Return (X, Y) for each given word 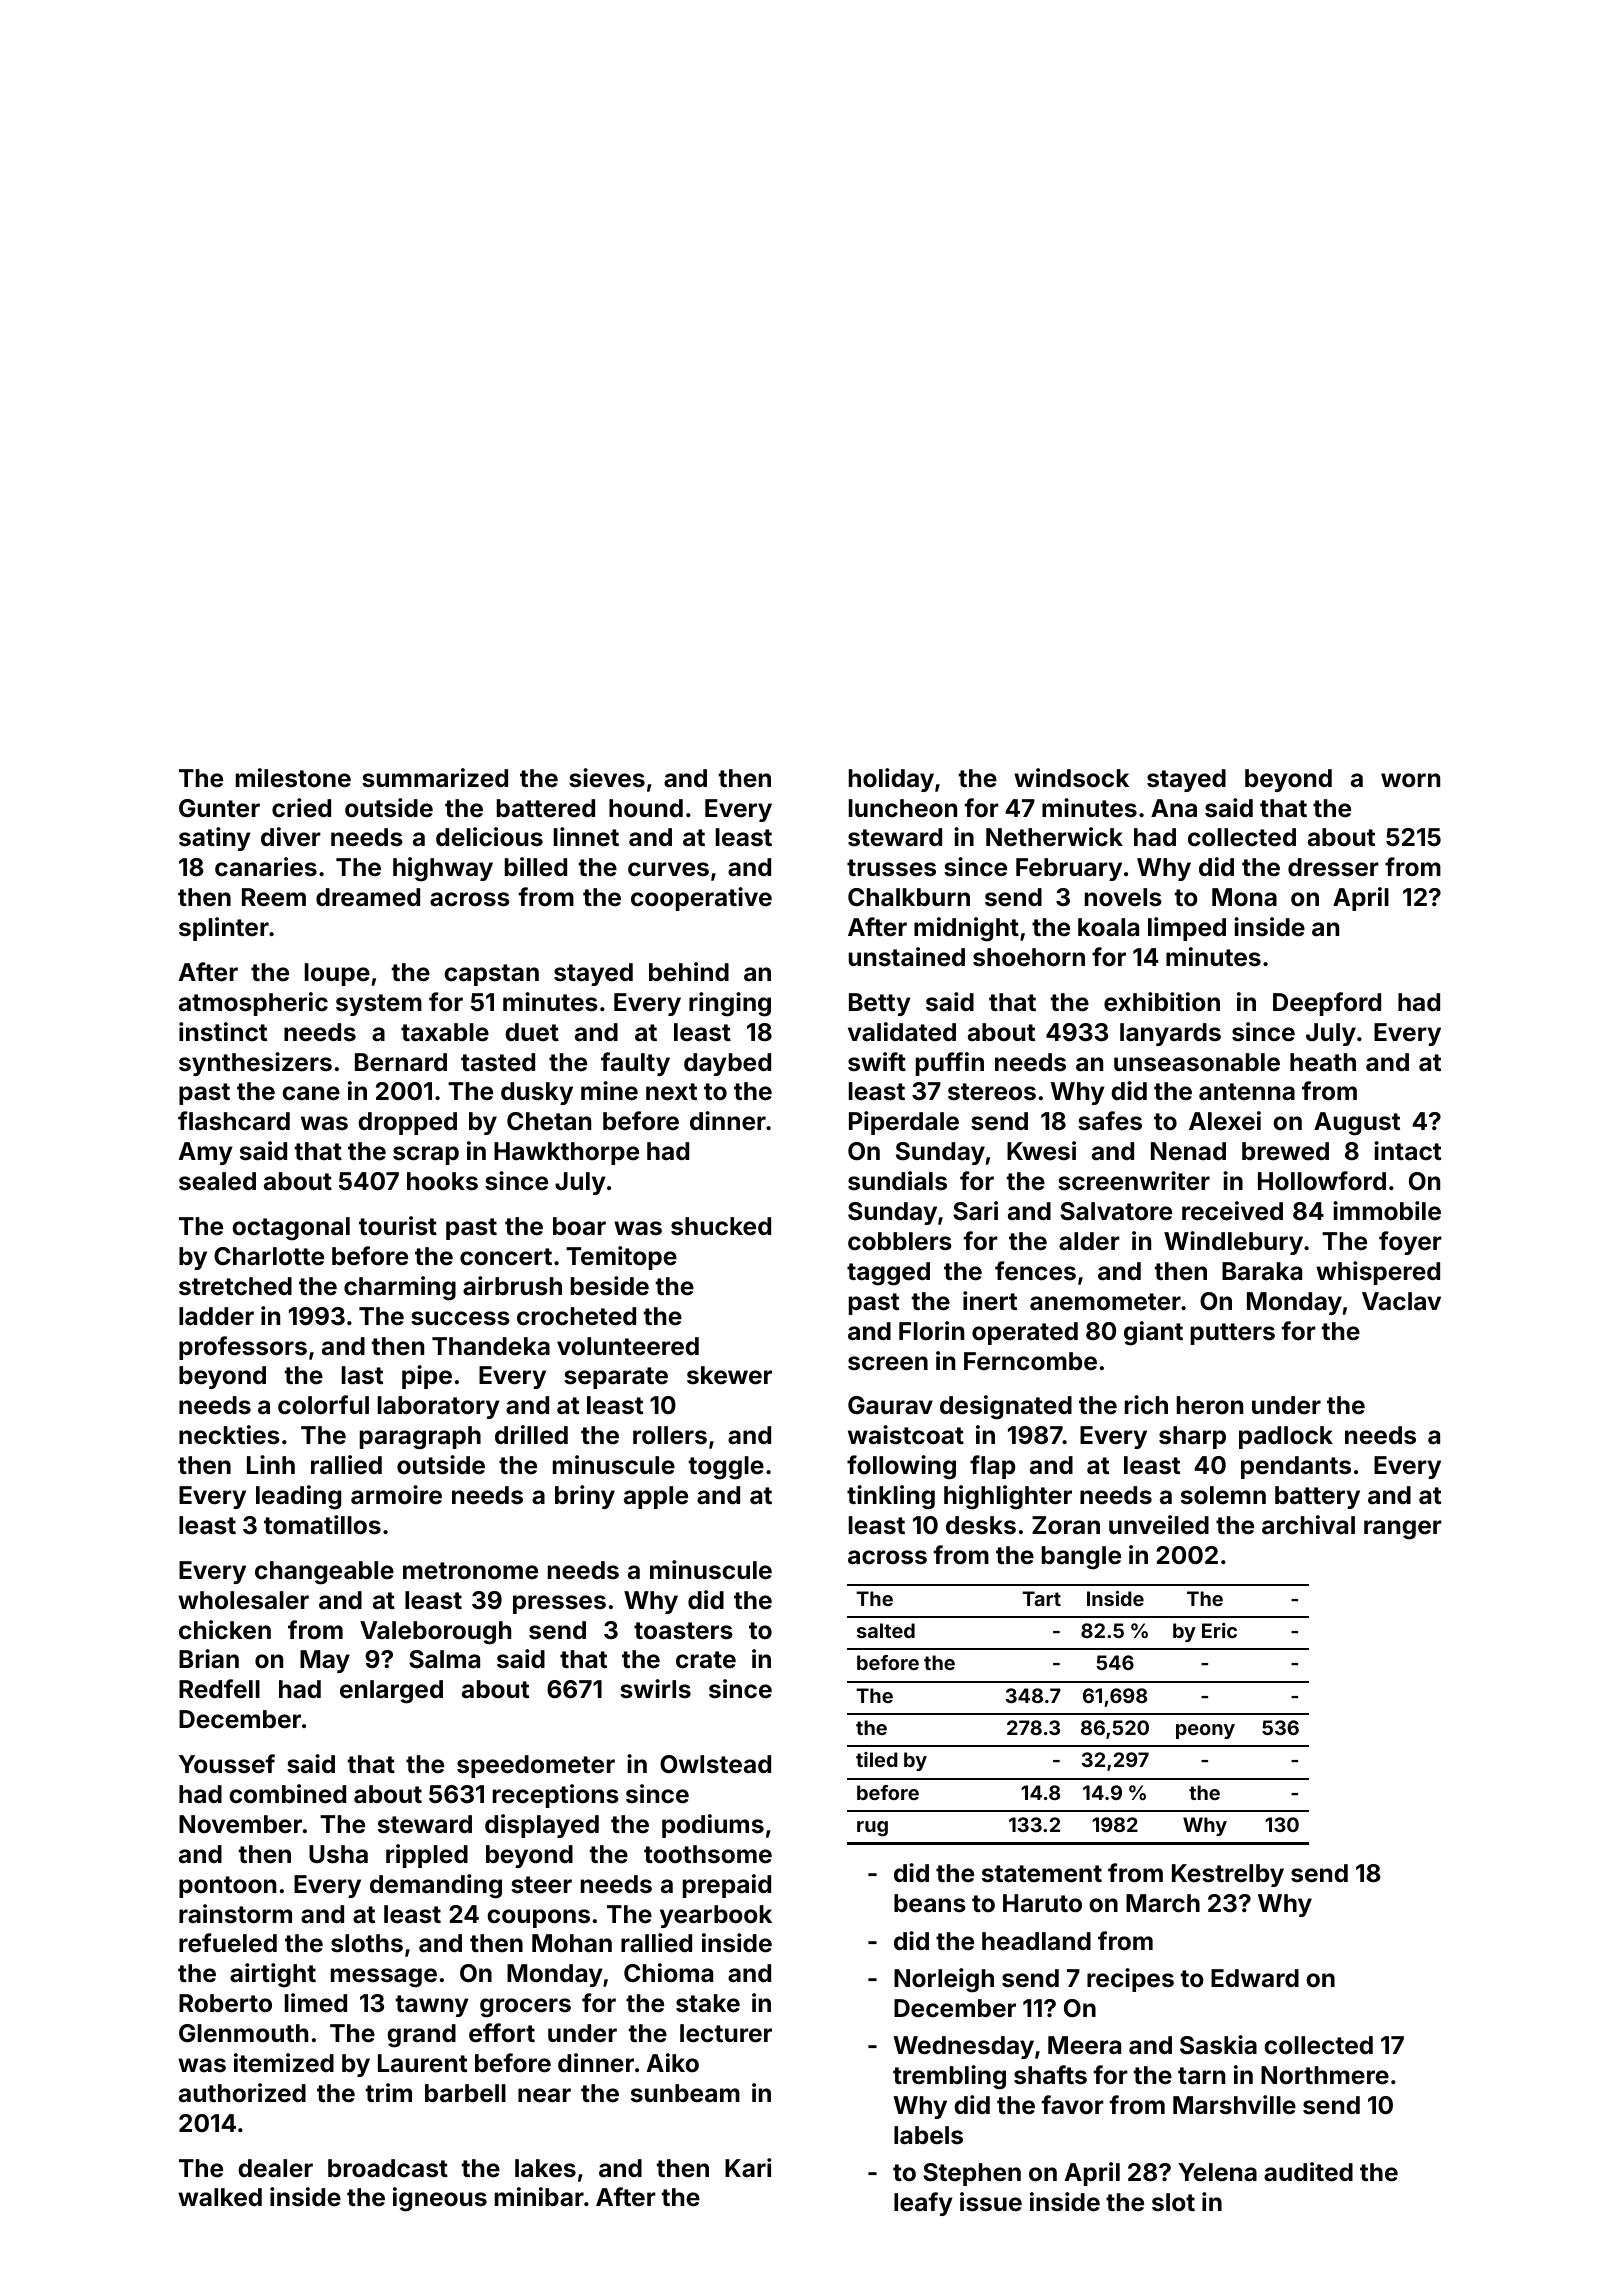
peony (1205, 1731)
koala (1108, 927)
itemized (284, 2063)
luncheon (903, 808)
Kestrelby (1228, 1875)
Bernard (401, 1062)
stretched (235, 1286)
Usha (338, 1854)
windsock (1071, 778)
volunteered (628, 1346)
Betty (880, 1004)
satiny (215, 839)
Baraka (1262, 1271)
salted (886, 1630)
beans (930, 1903)
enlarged (391, 1692)
